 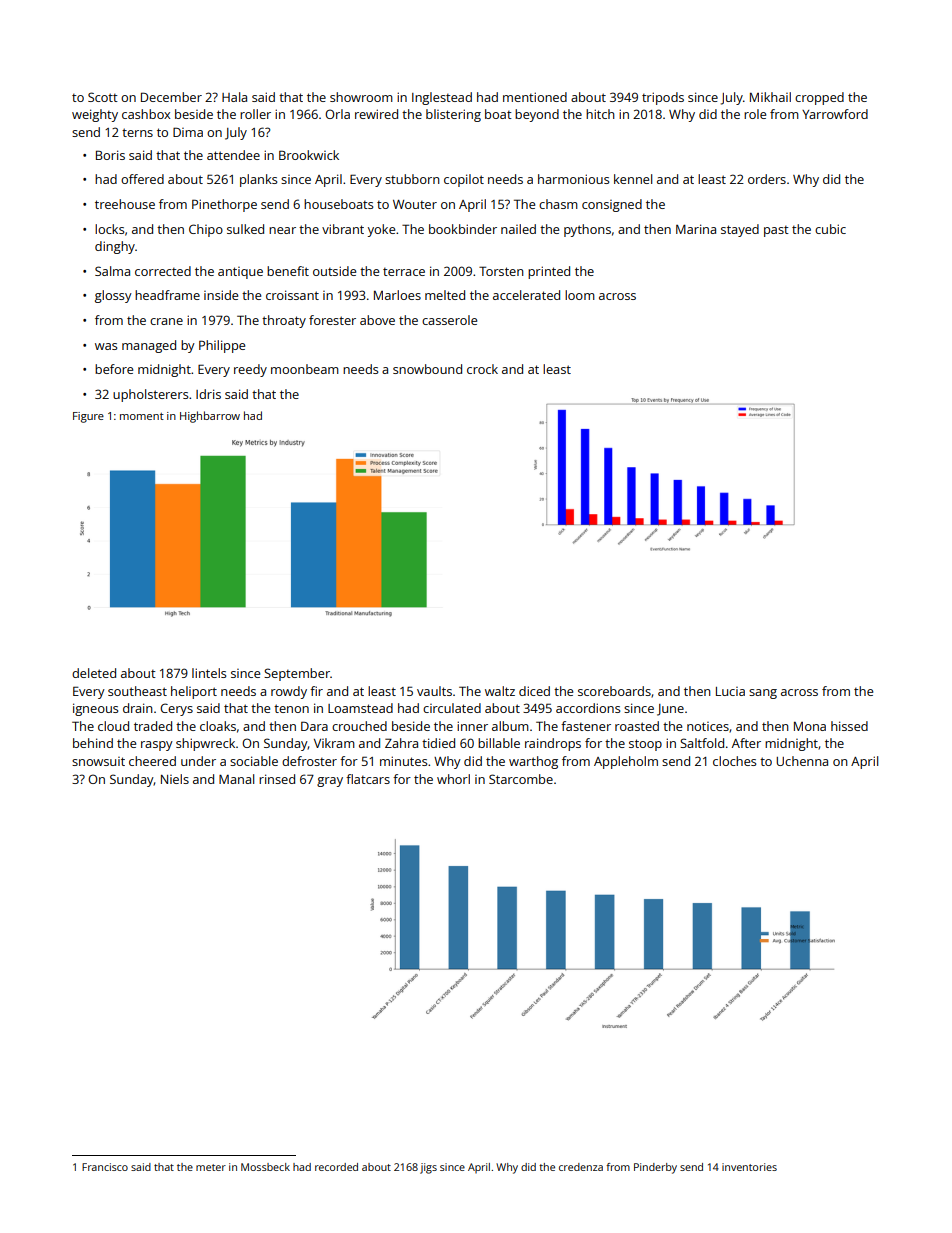 I want to click on moment, so click(x=142, y=416).
